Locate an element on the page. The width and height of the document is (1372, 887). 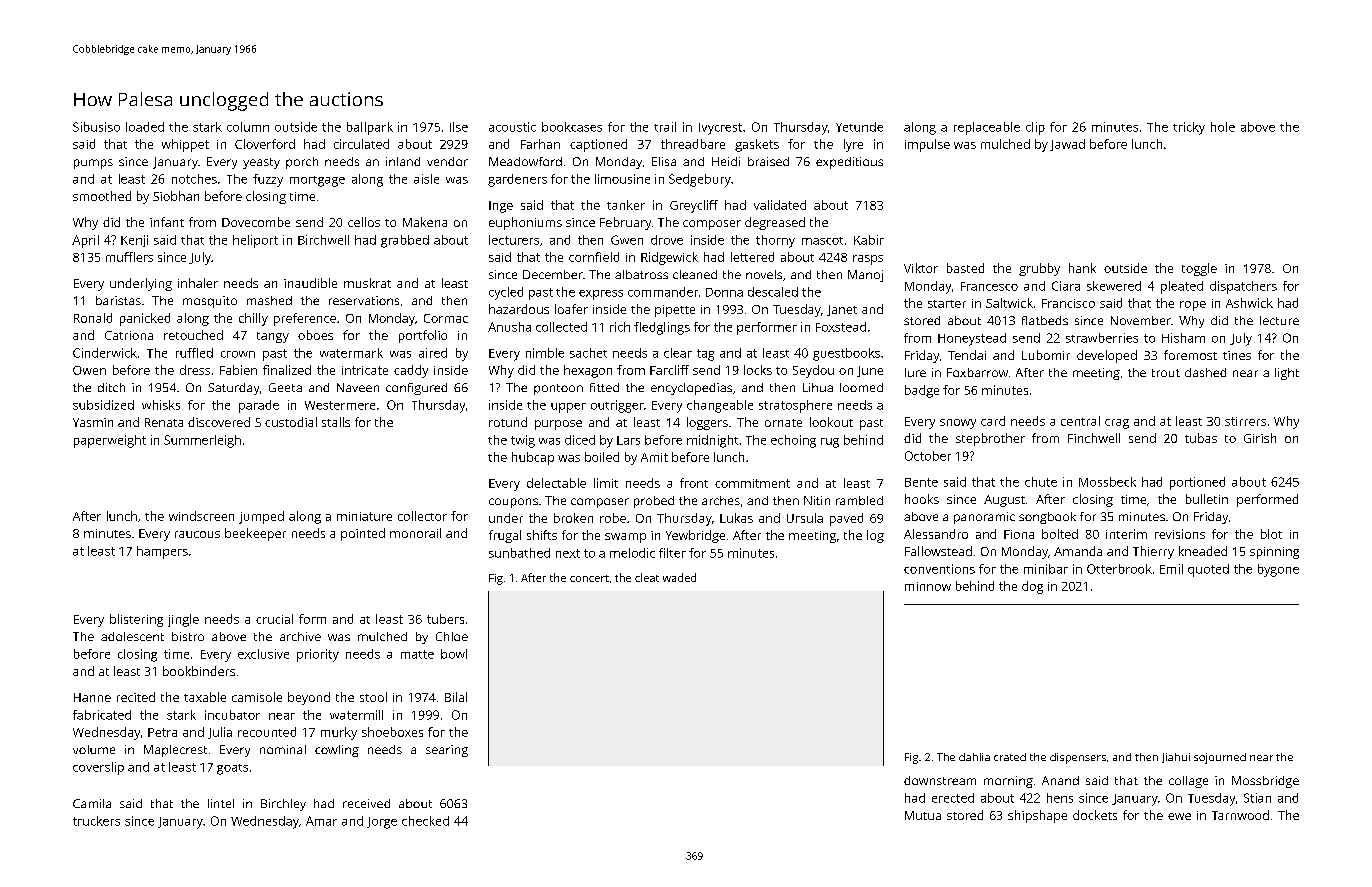
panicked is located at coordinates (145, 319).
